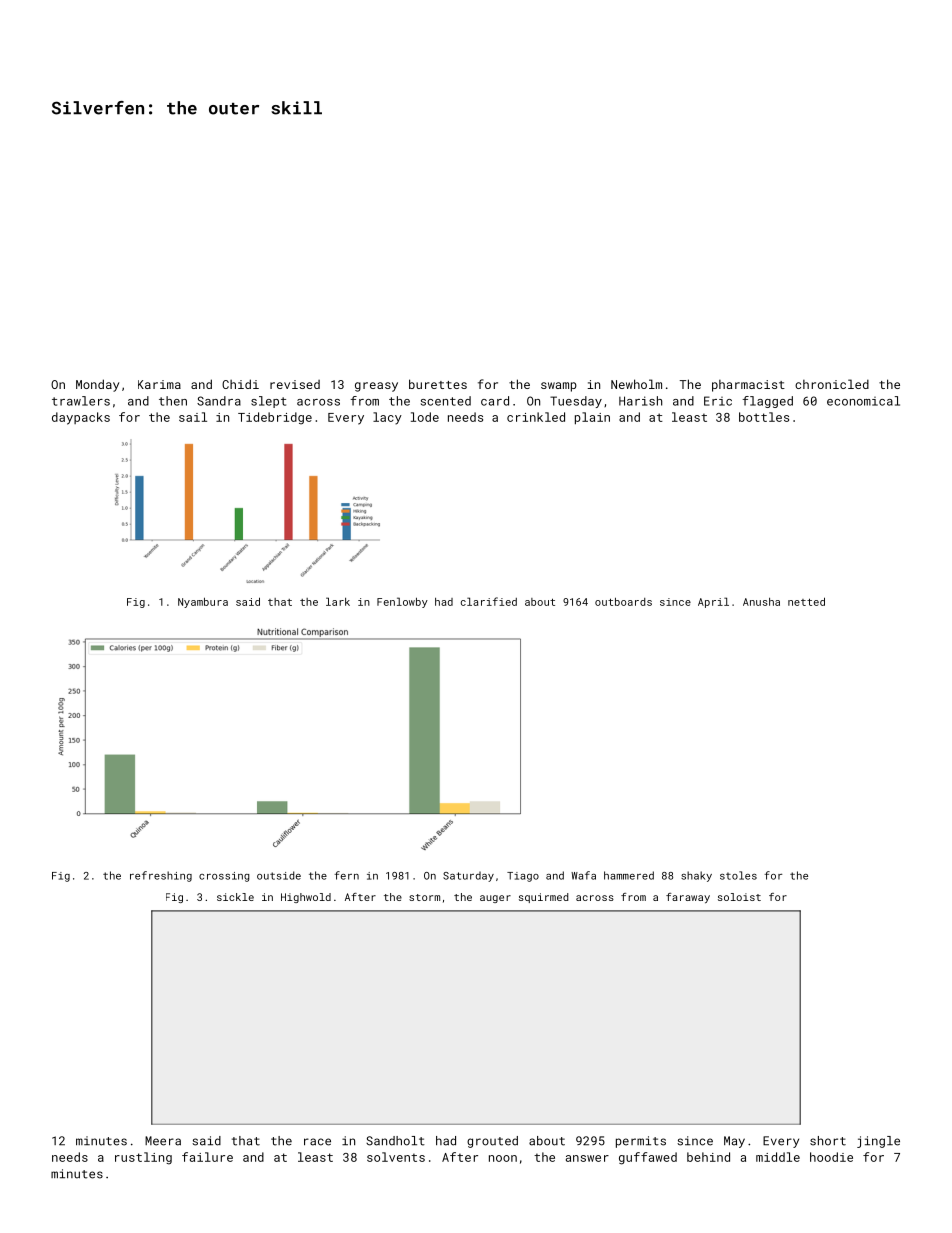  What do you see at coordinates (489, 601) in the screenshot?
I see `clarified` at bounding box center [489, 601].
